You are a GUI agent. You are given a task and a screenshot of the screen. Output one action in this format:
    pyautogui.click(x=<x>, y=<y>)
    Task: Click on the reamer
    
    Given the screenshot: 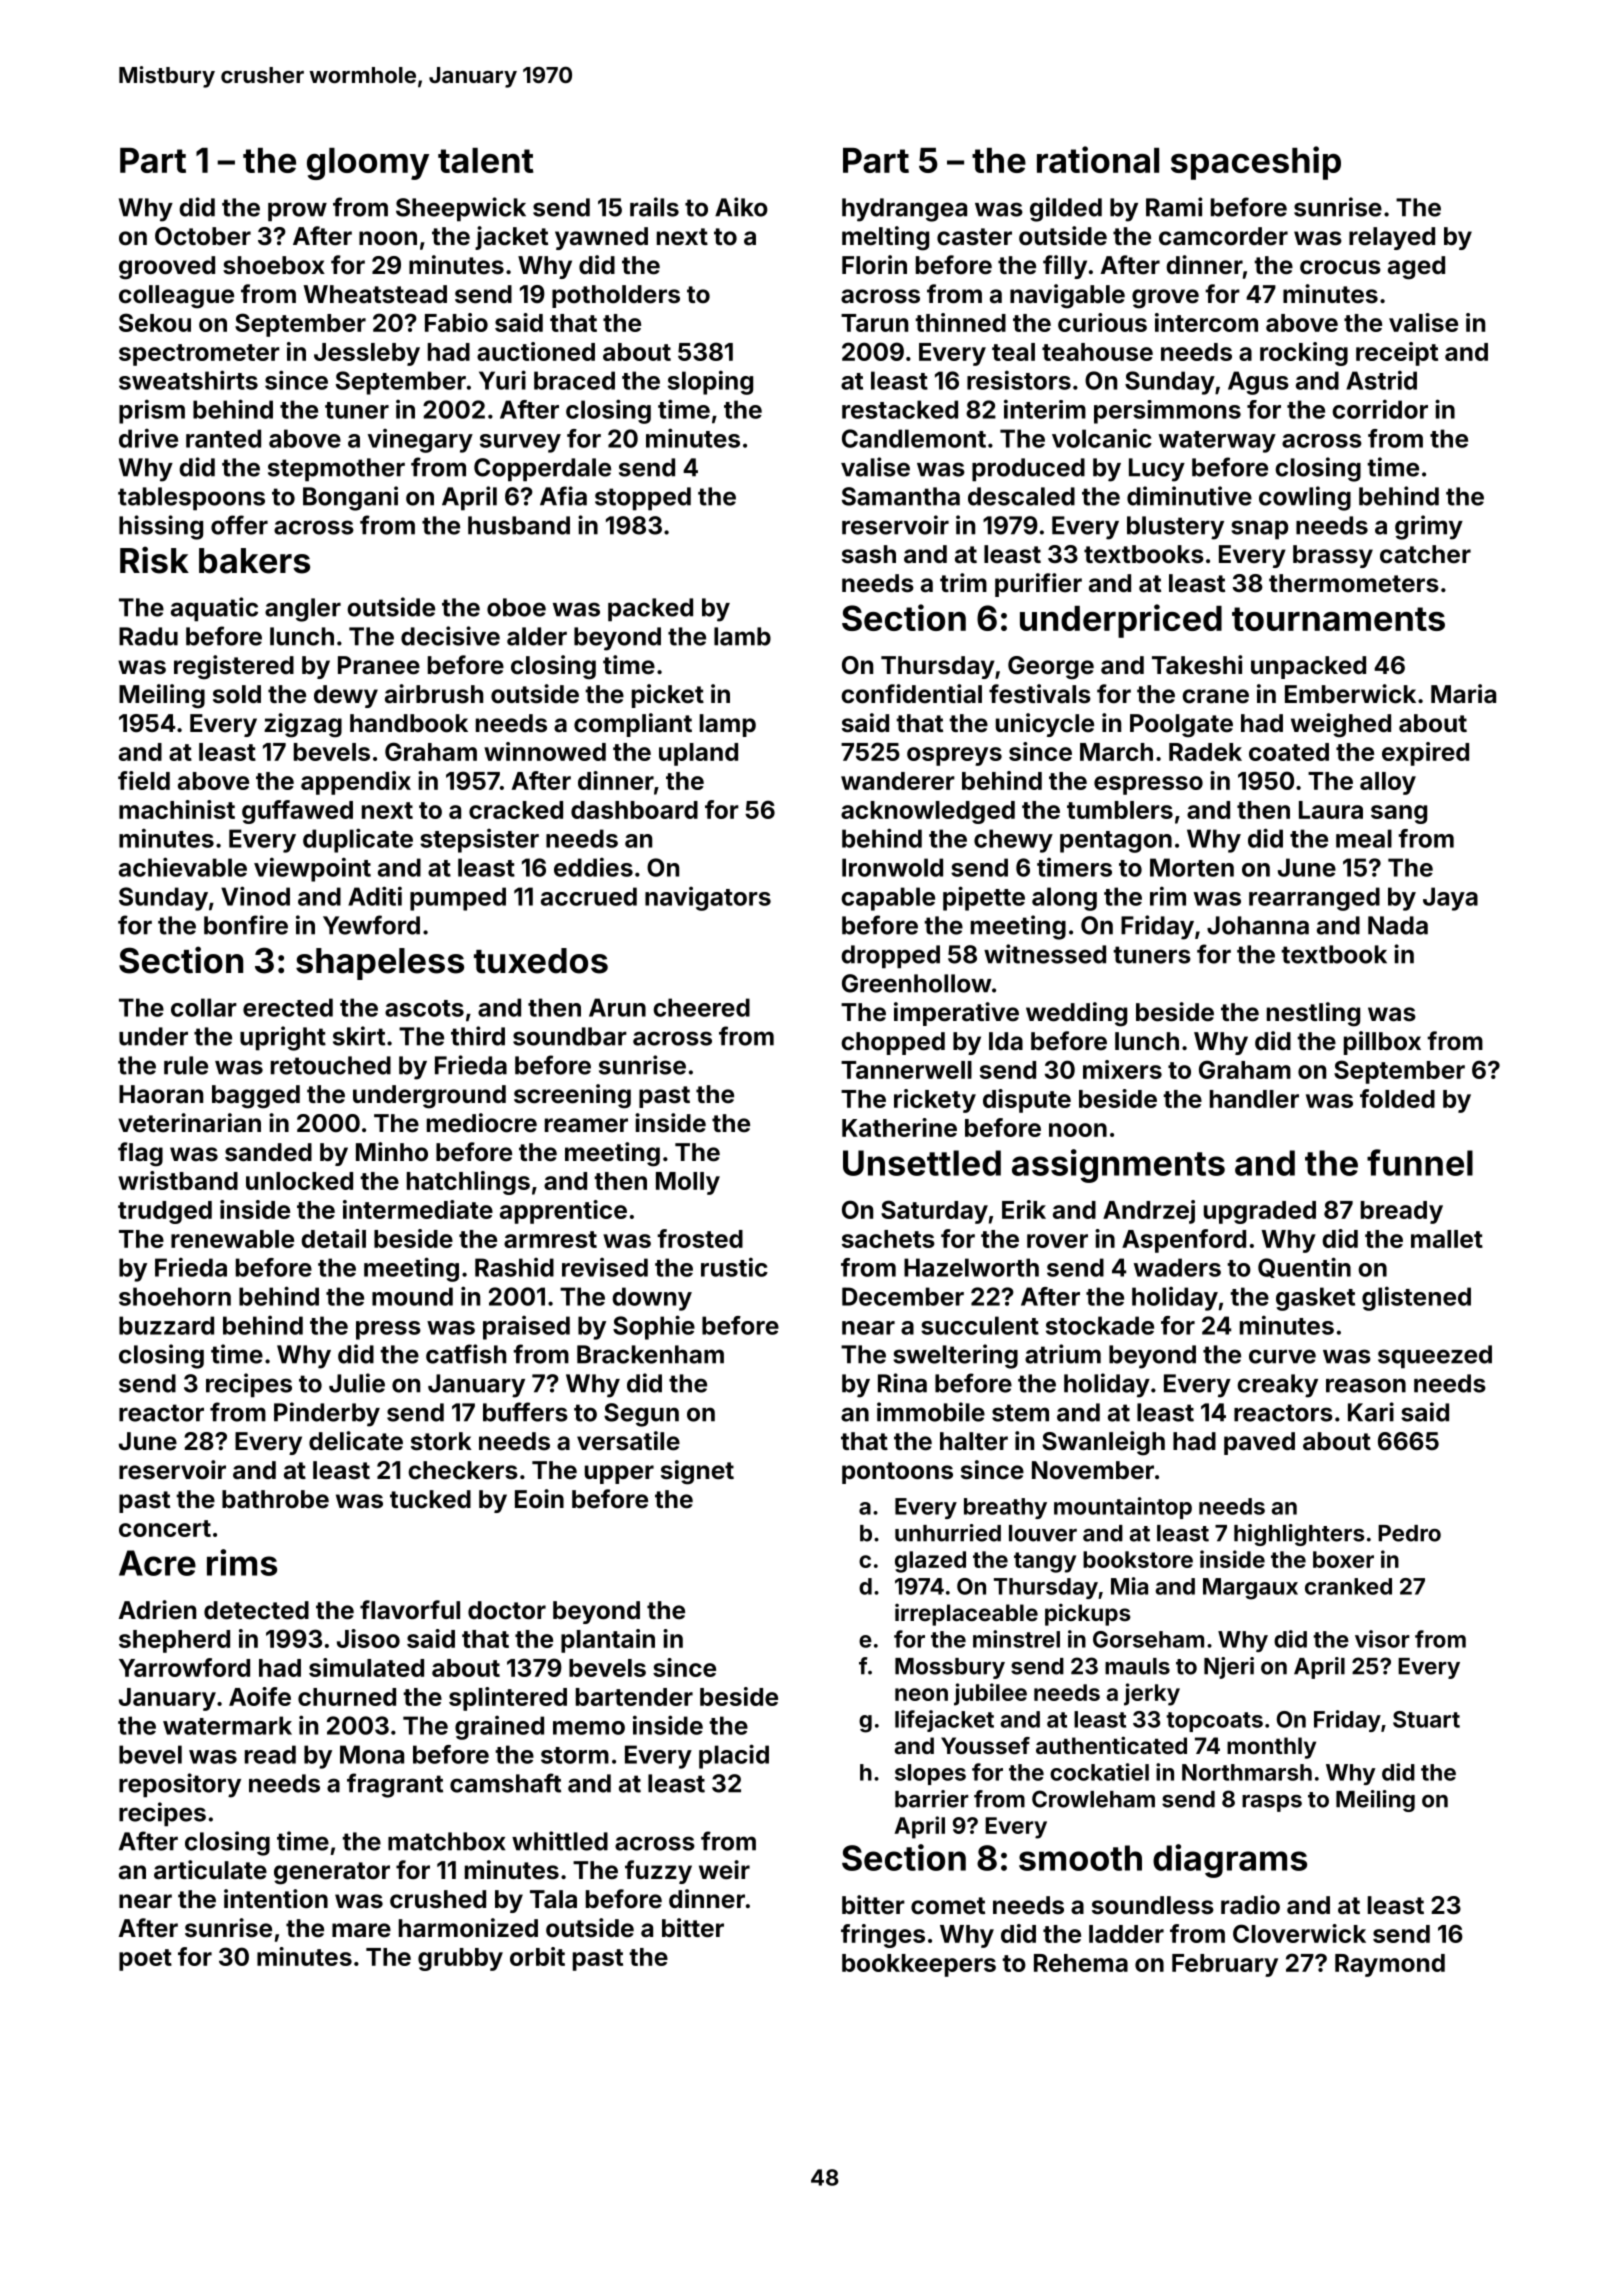 What is the action you would take?
    pyautogui.click(x=586, y=1125)
